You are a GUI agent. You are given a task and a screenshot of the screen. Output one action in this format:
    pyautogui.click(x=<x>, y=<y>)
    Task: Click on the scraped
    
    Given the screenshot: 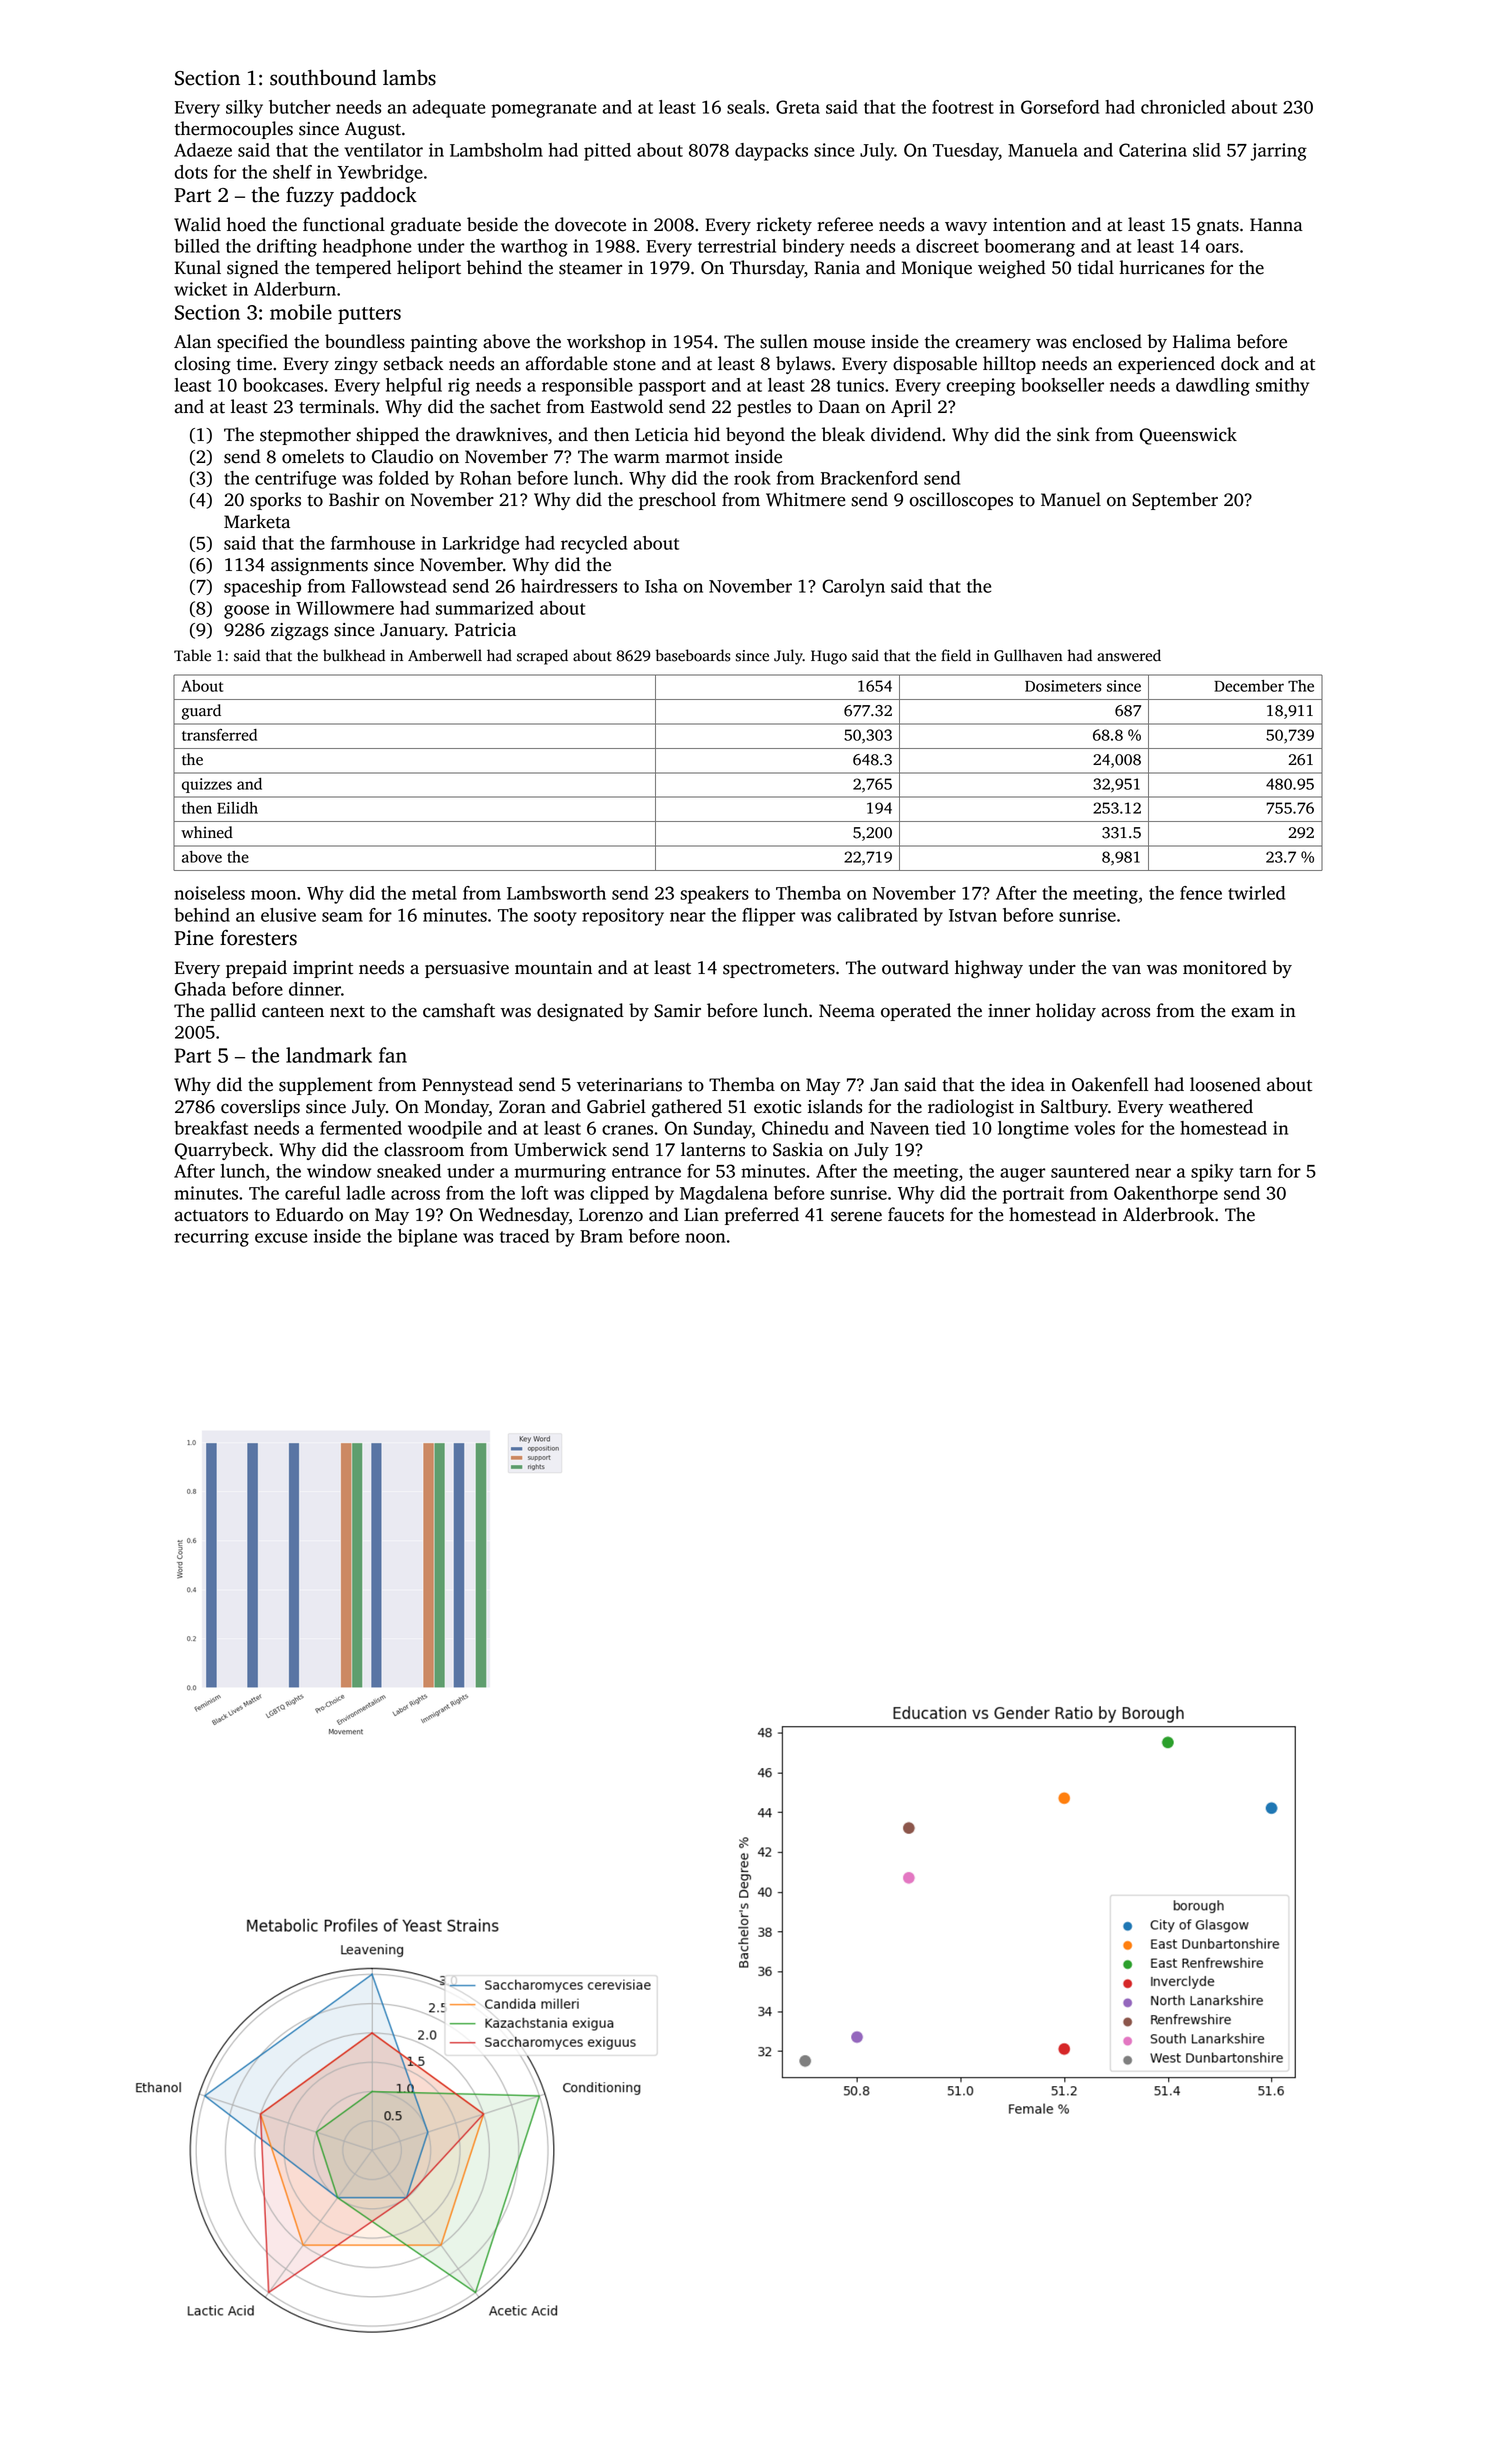 What is the action you would take?
    pyautogui.click(x=542, y=657)
